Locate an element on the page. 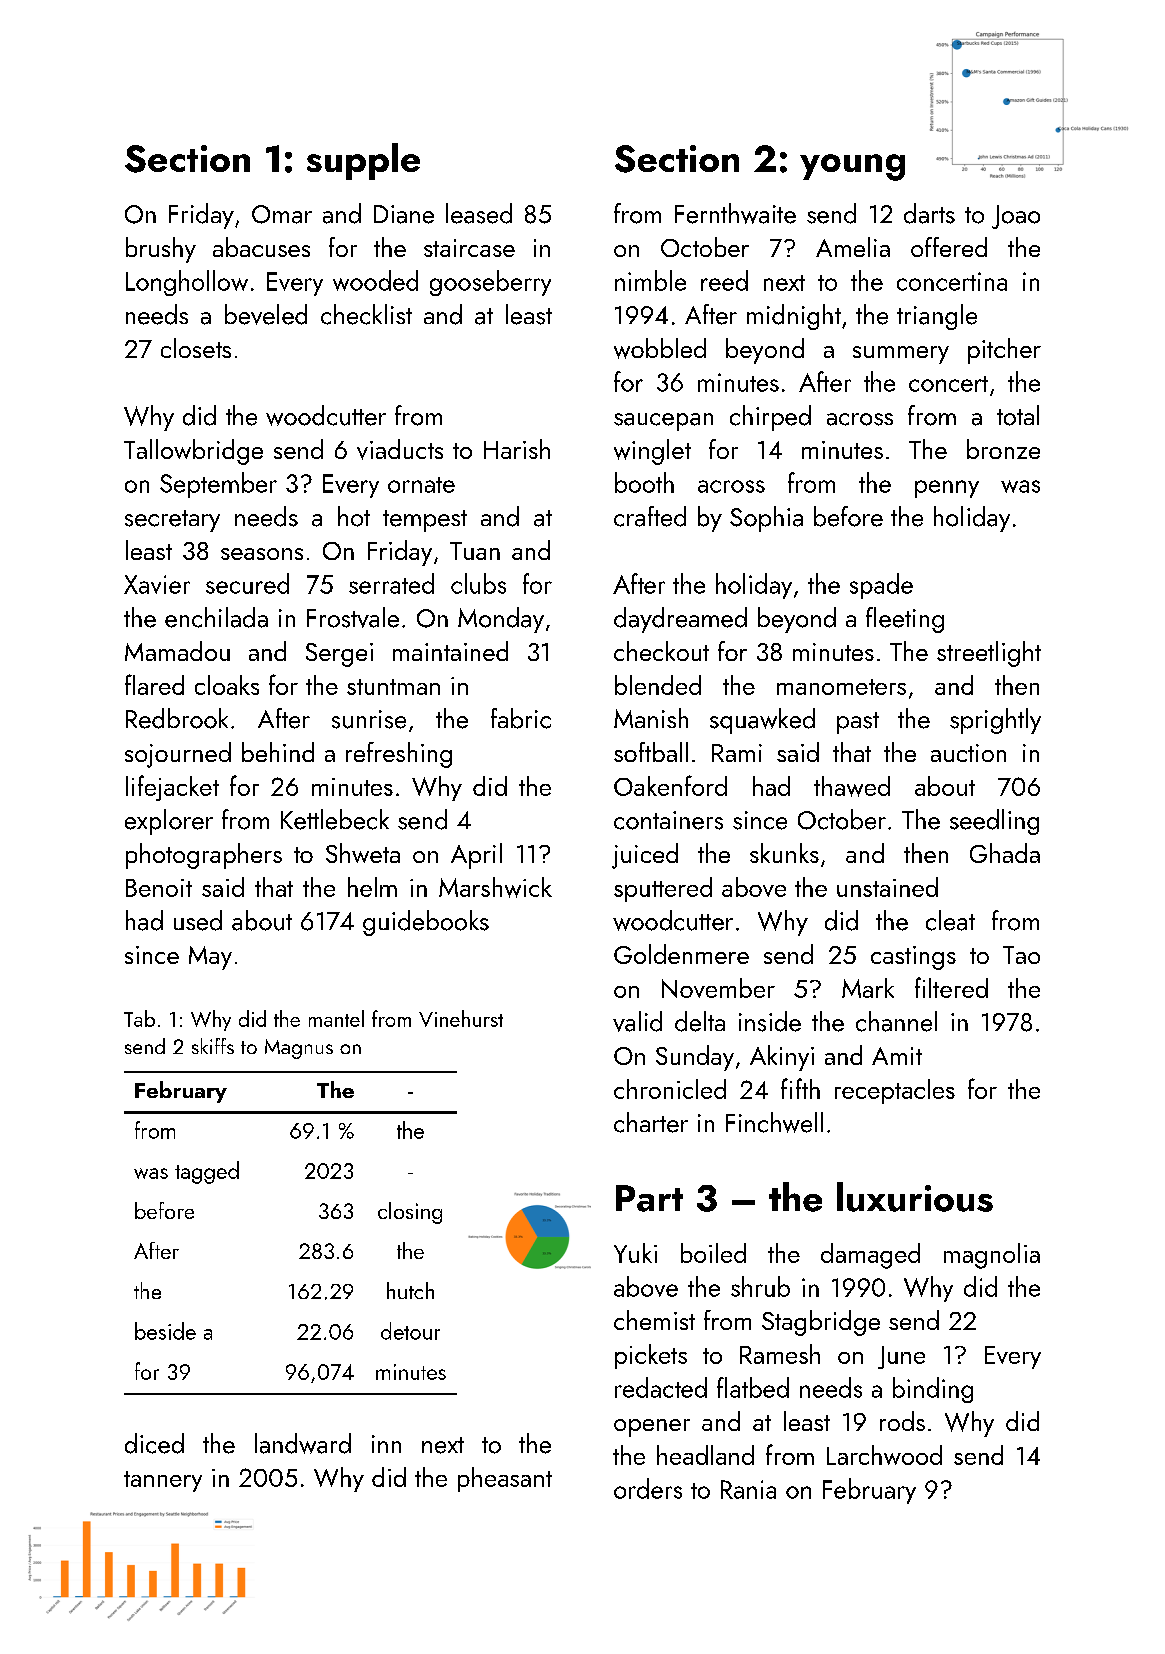 This document has height=1654, width=1165. darts is located at coordinates (929, 213).
